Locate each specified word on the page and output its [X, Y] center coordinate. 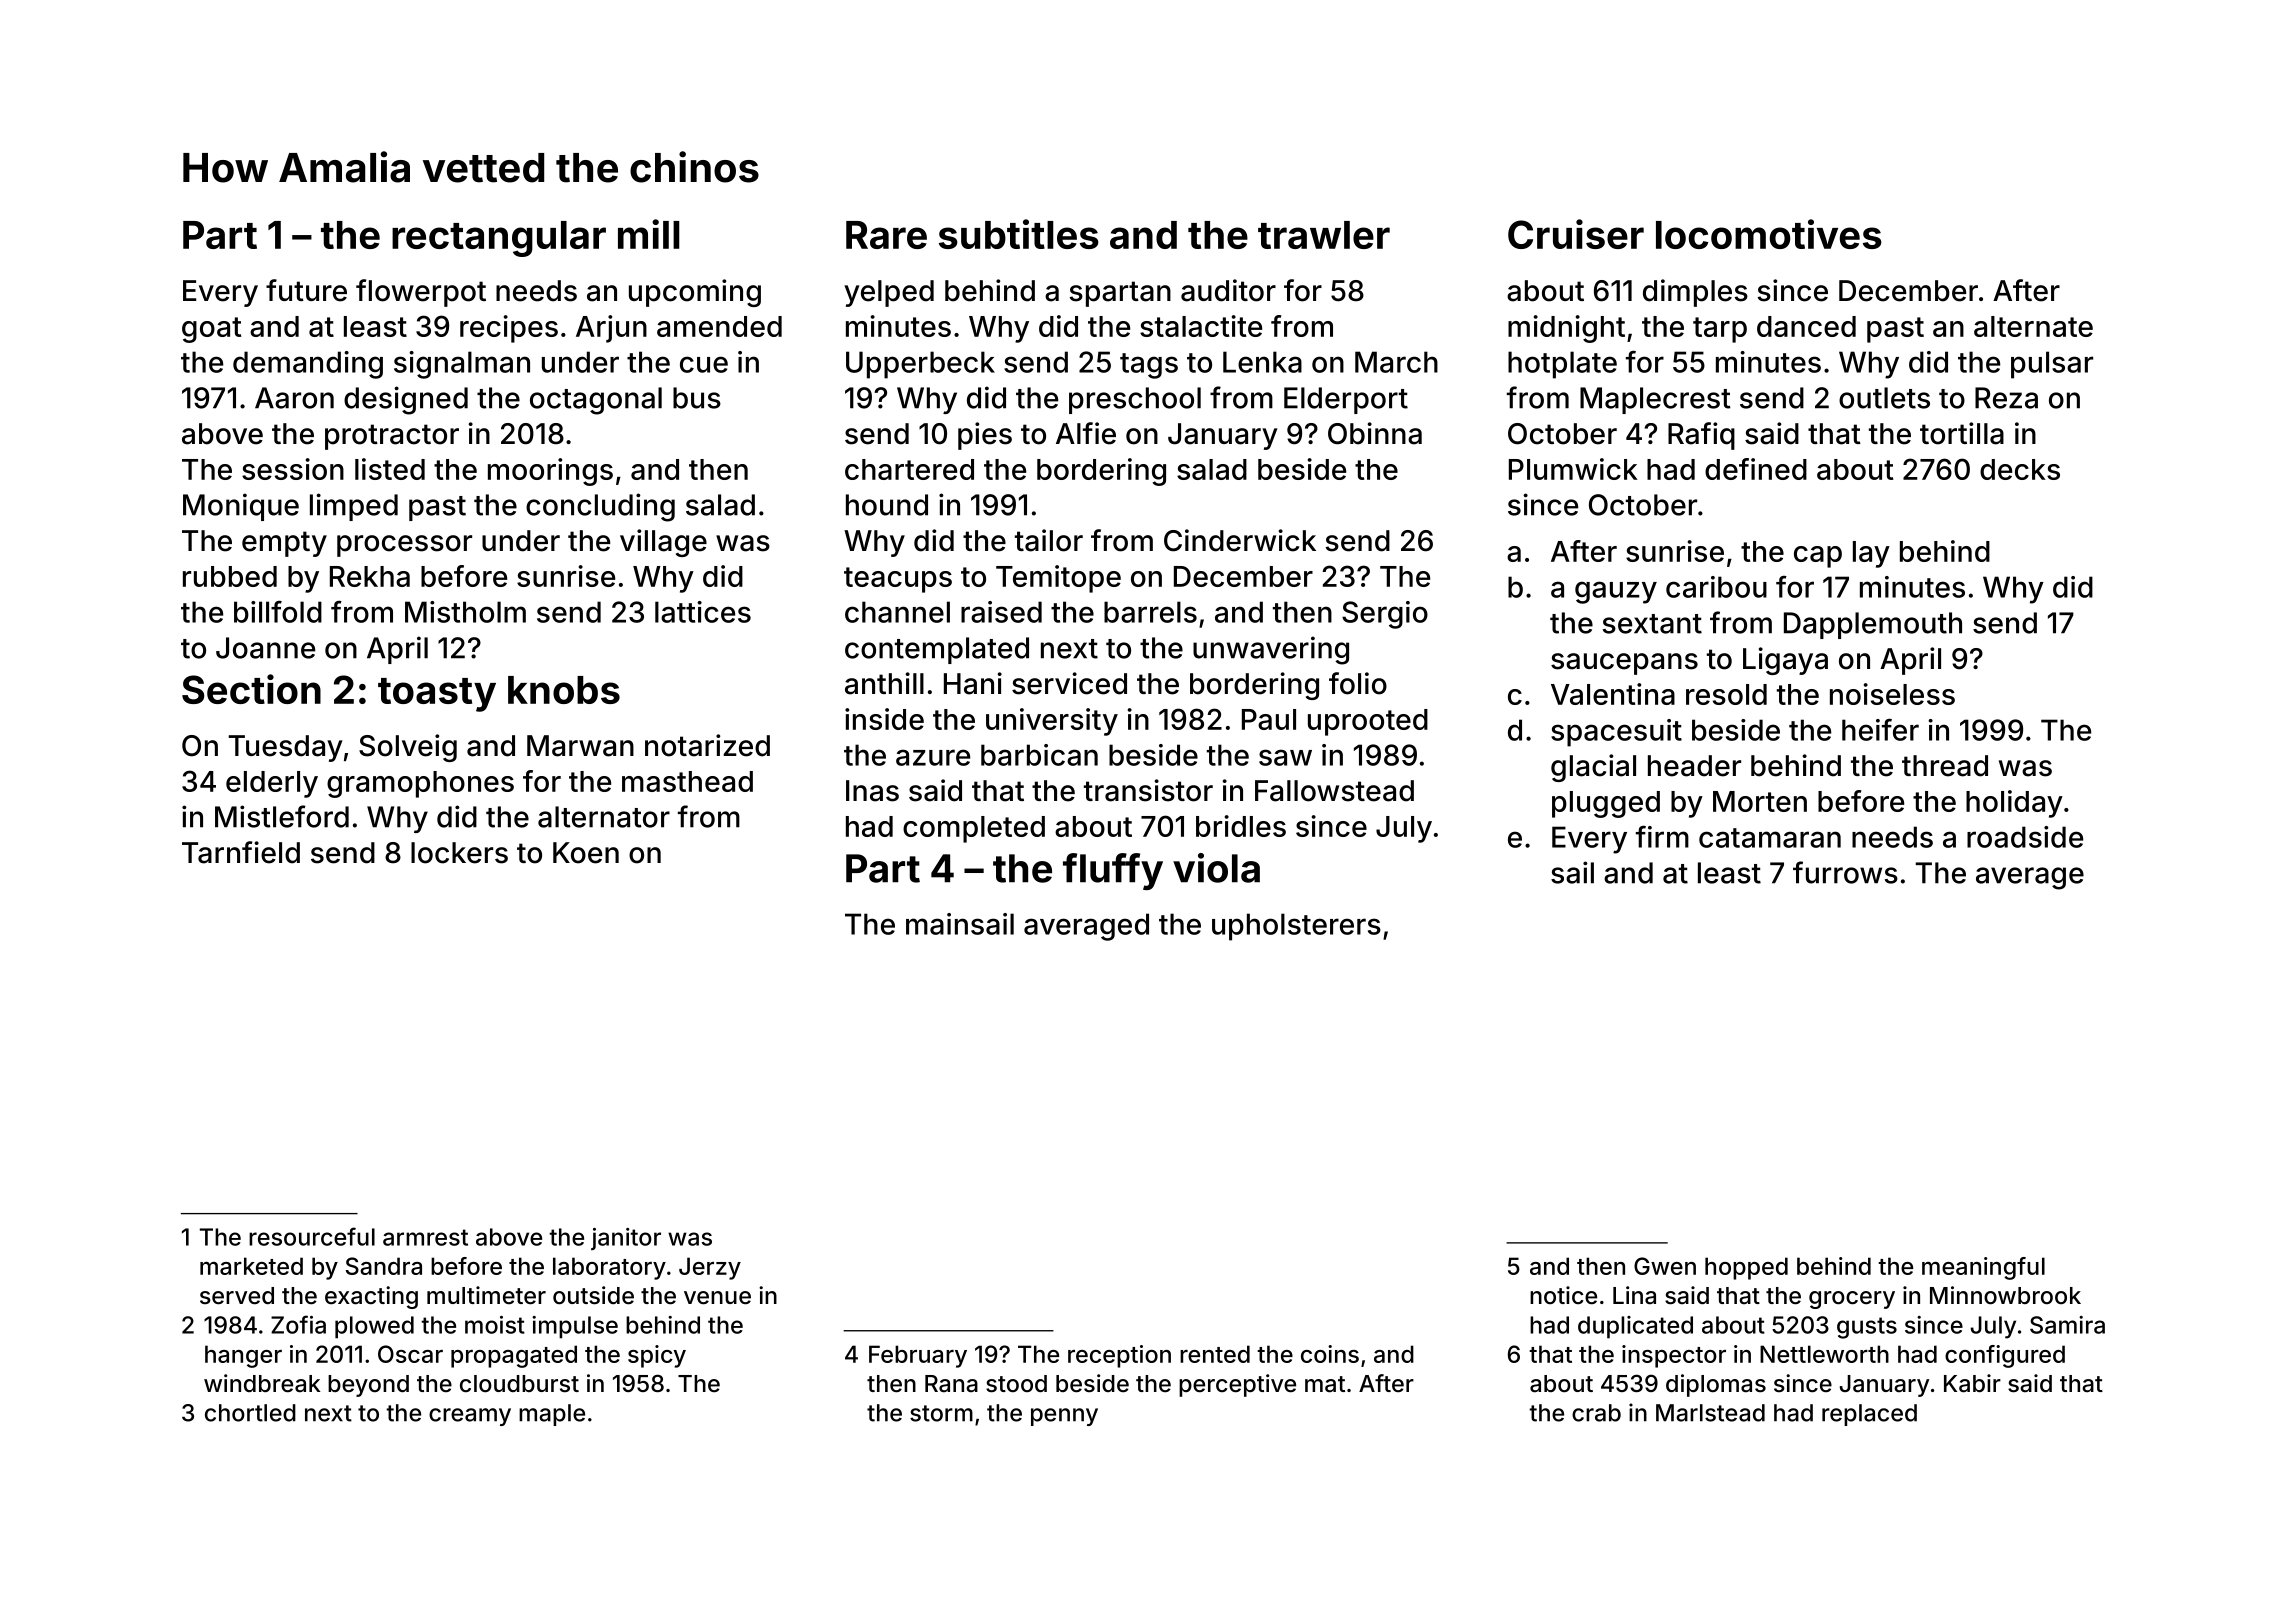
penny [1064, 1417]
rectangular [499, 239]
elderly [272, 784]
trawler [1324, 235]
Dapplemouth [1873, 625]
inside [884, 719]
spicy [657, 1356]
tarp [1720, 330]
